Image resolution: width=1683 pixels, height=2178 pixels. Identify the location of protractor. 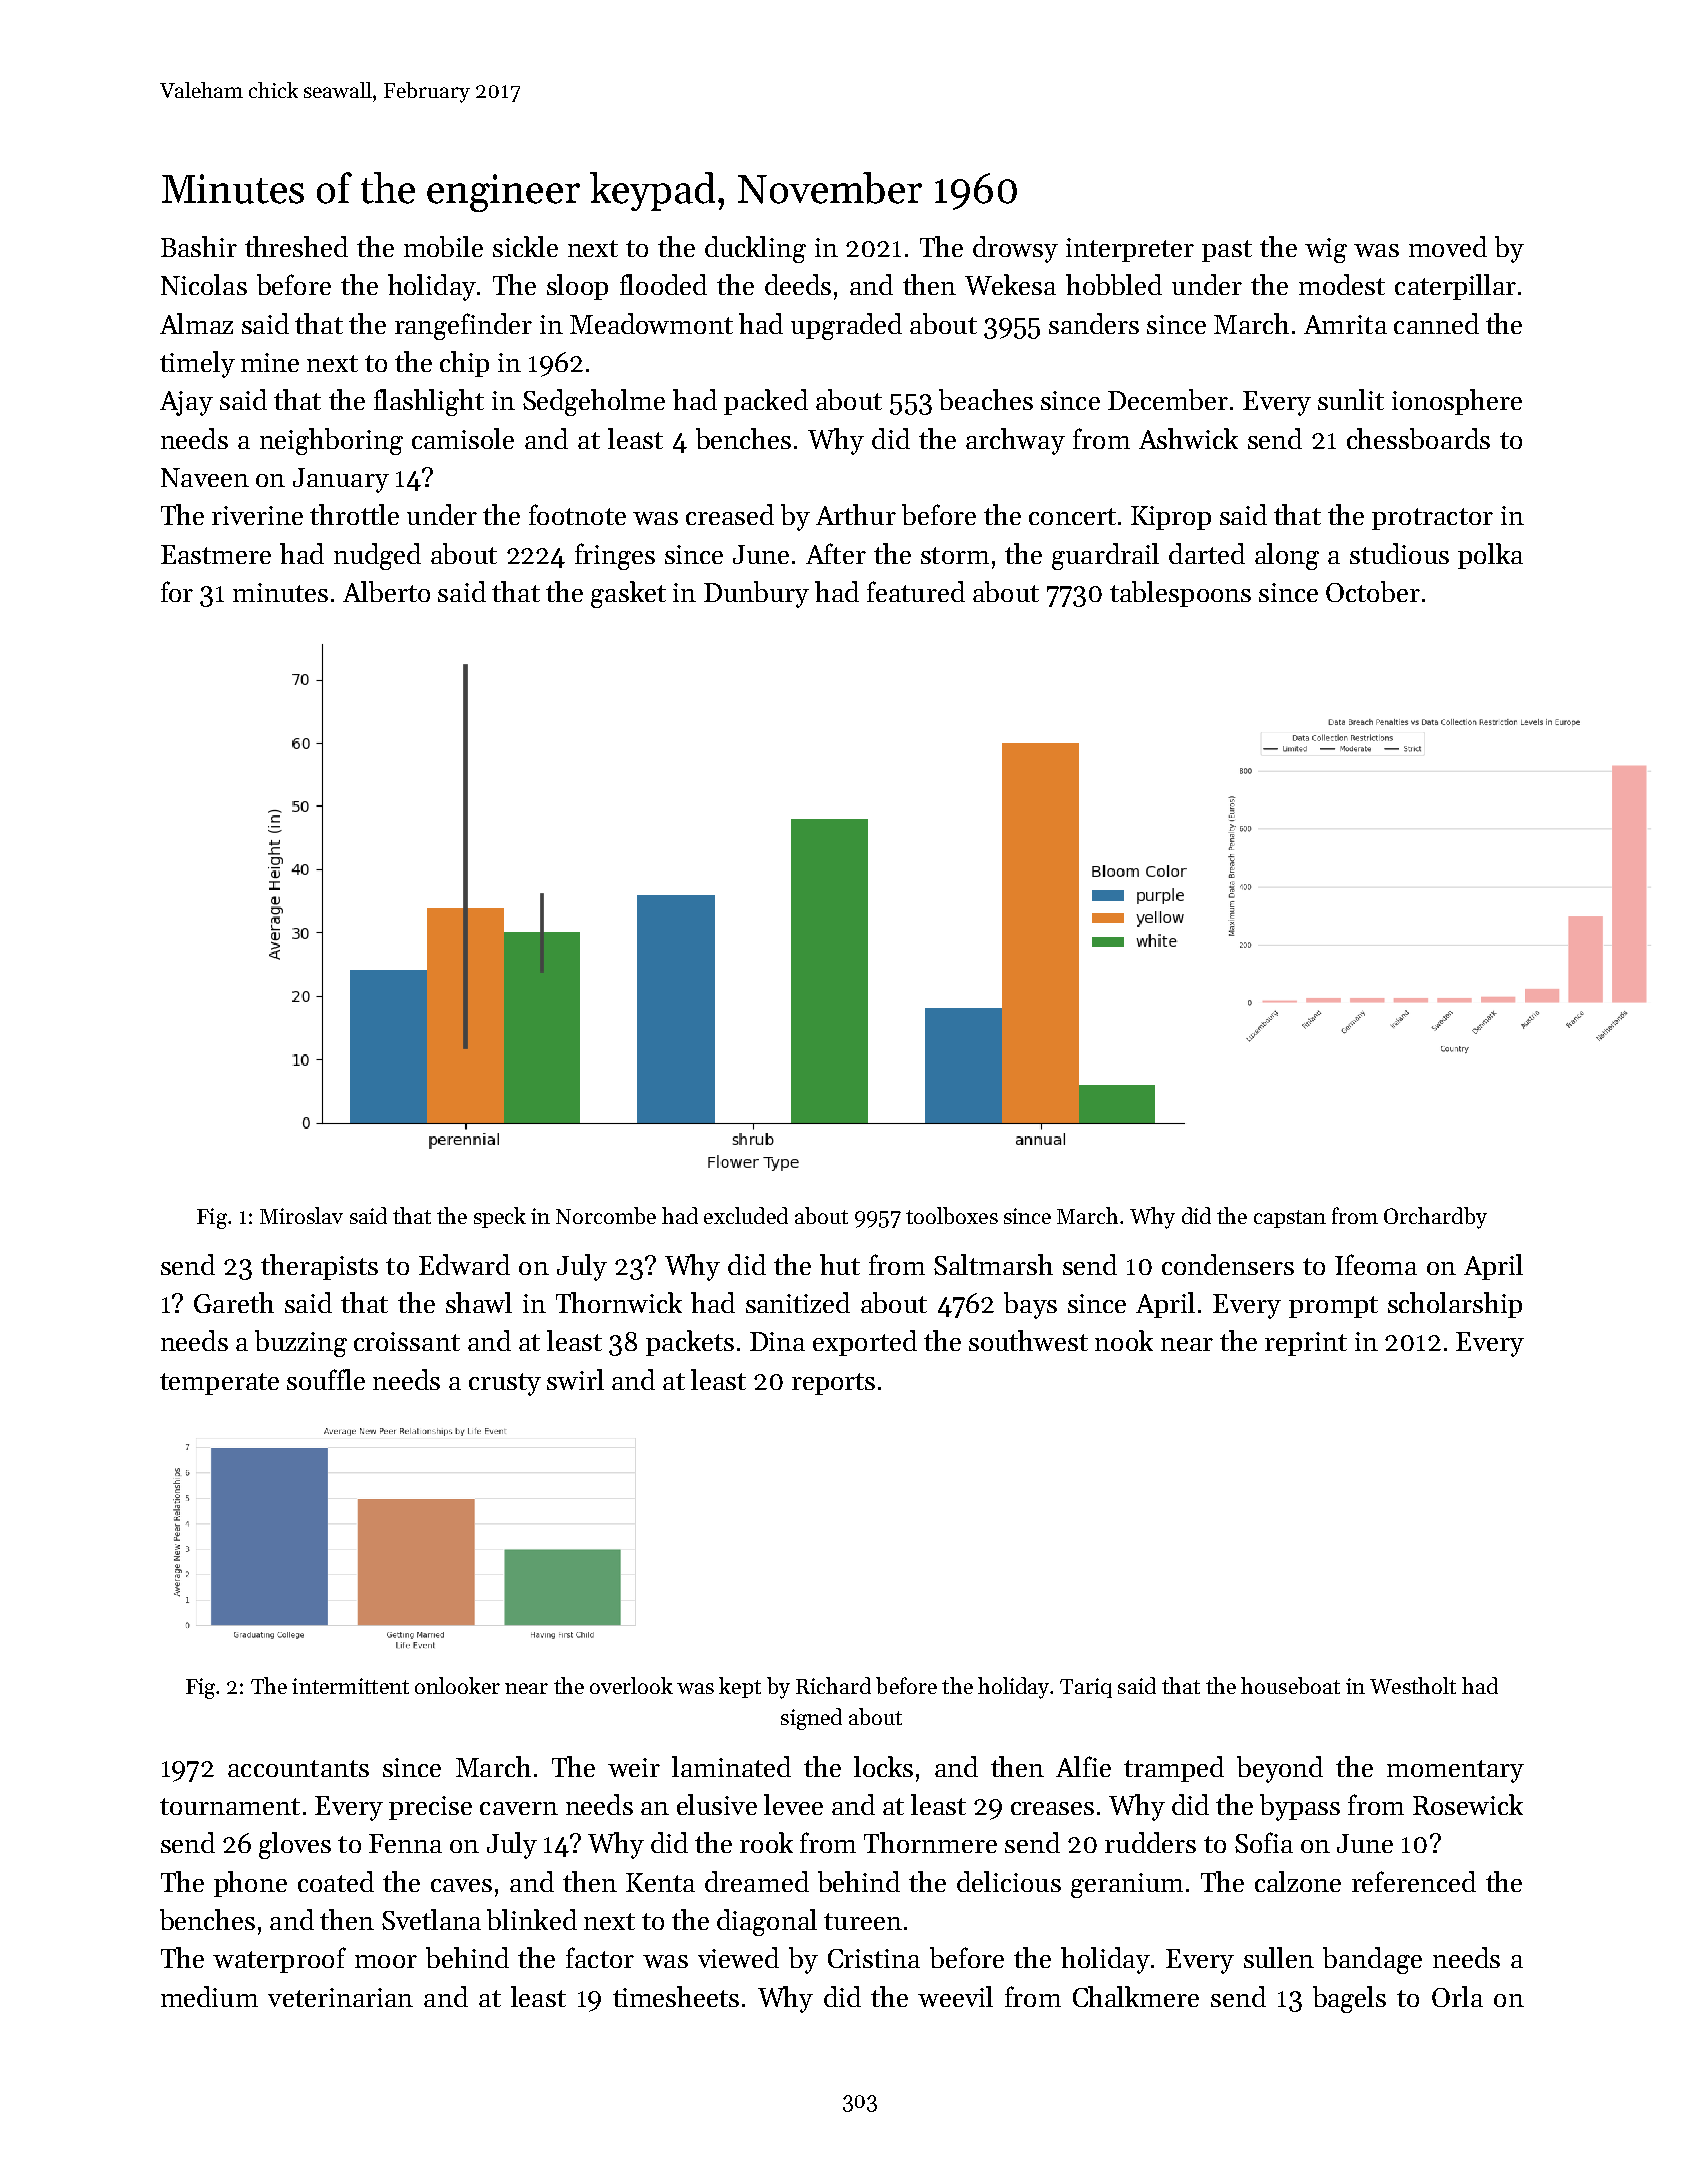
(1432, 519).
